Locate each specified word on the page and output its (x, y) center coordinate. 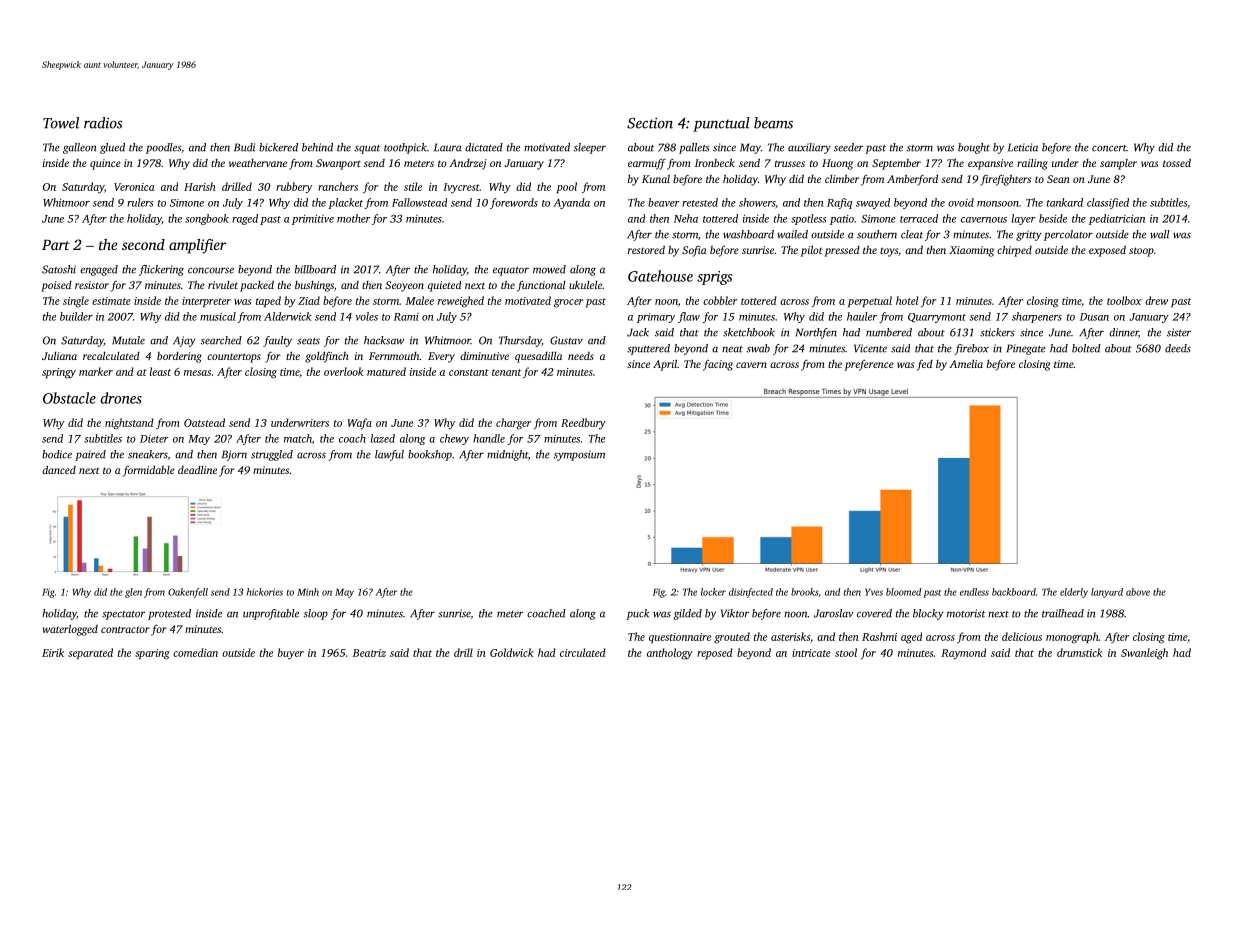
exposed (1107, 251)
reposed (715, 653)
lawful (389, 455)
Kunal (656, 178)
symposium (579, 455)
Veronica (134, 187)
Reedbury (583, 423)
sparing (152, 654)
